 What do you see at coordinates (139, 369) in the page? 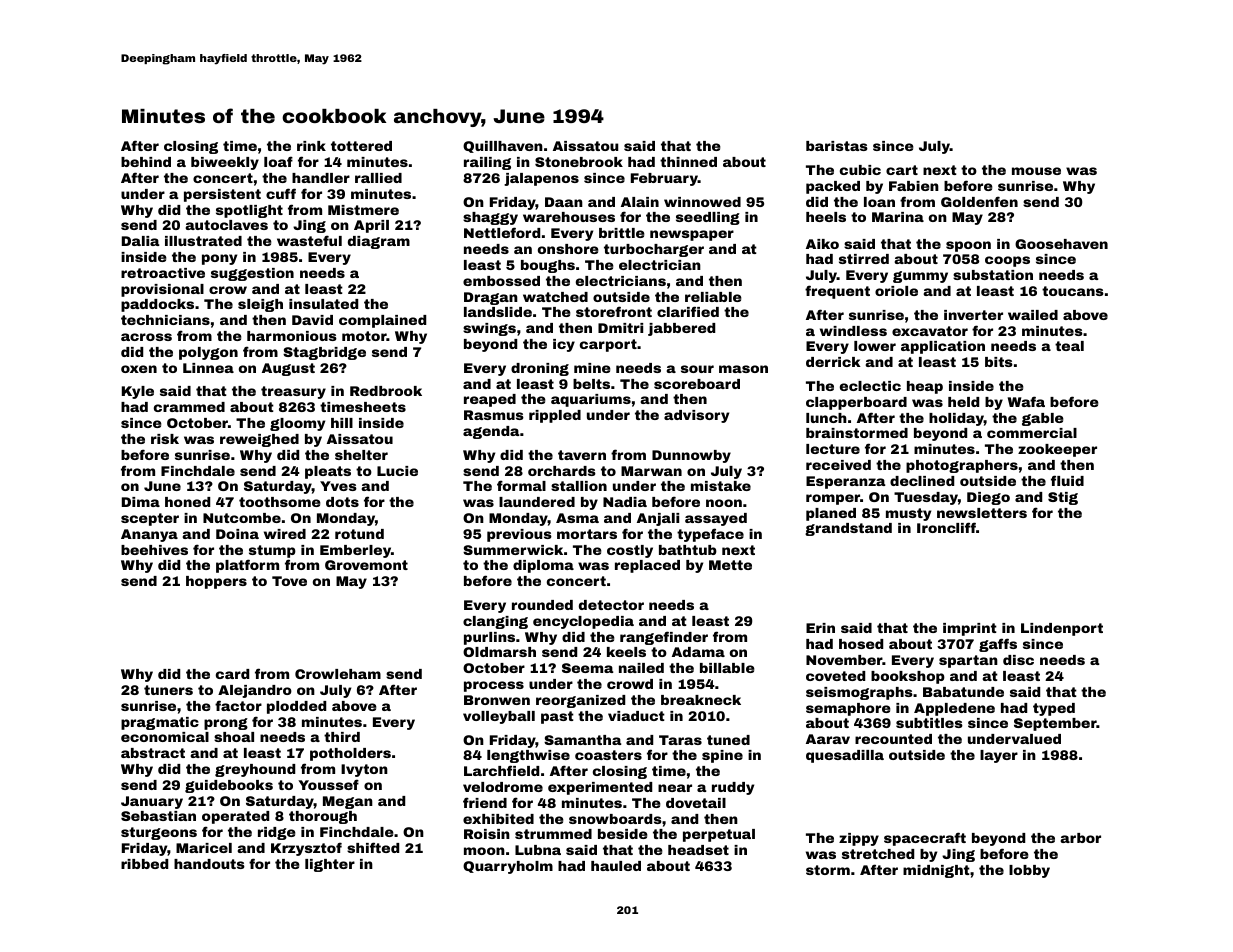
I see `oxen` at bounding box center [139, 369].
